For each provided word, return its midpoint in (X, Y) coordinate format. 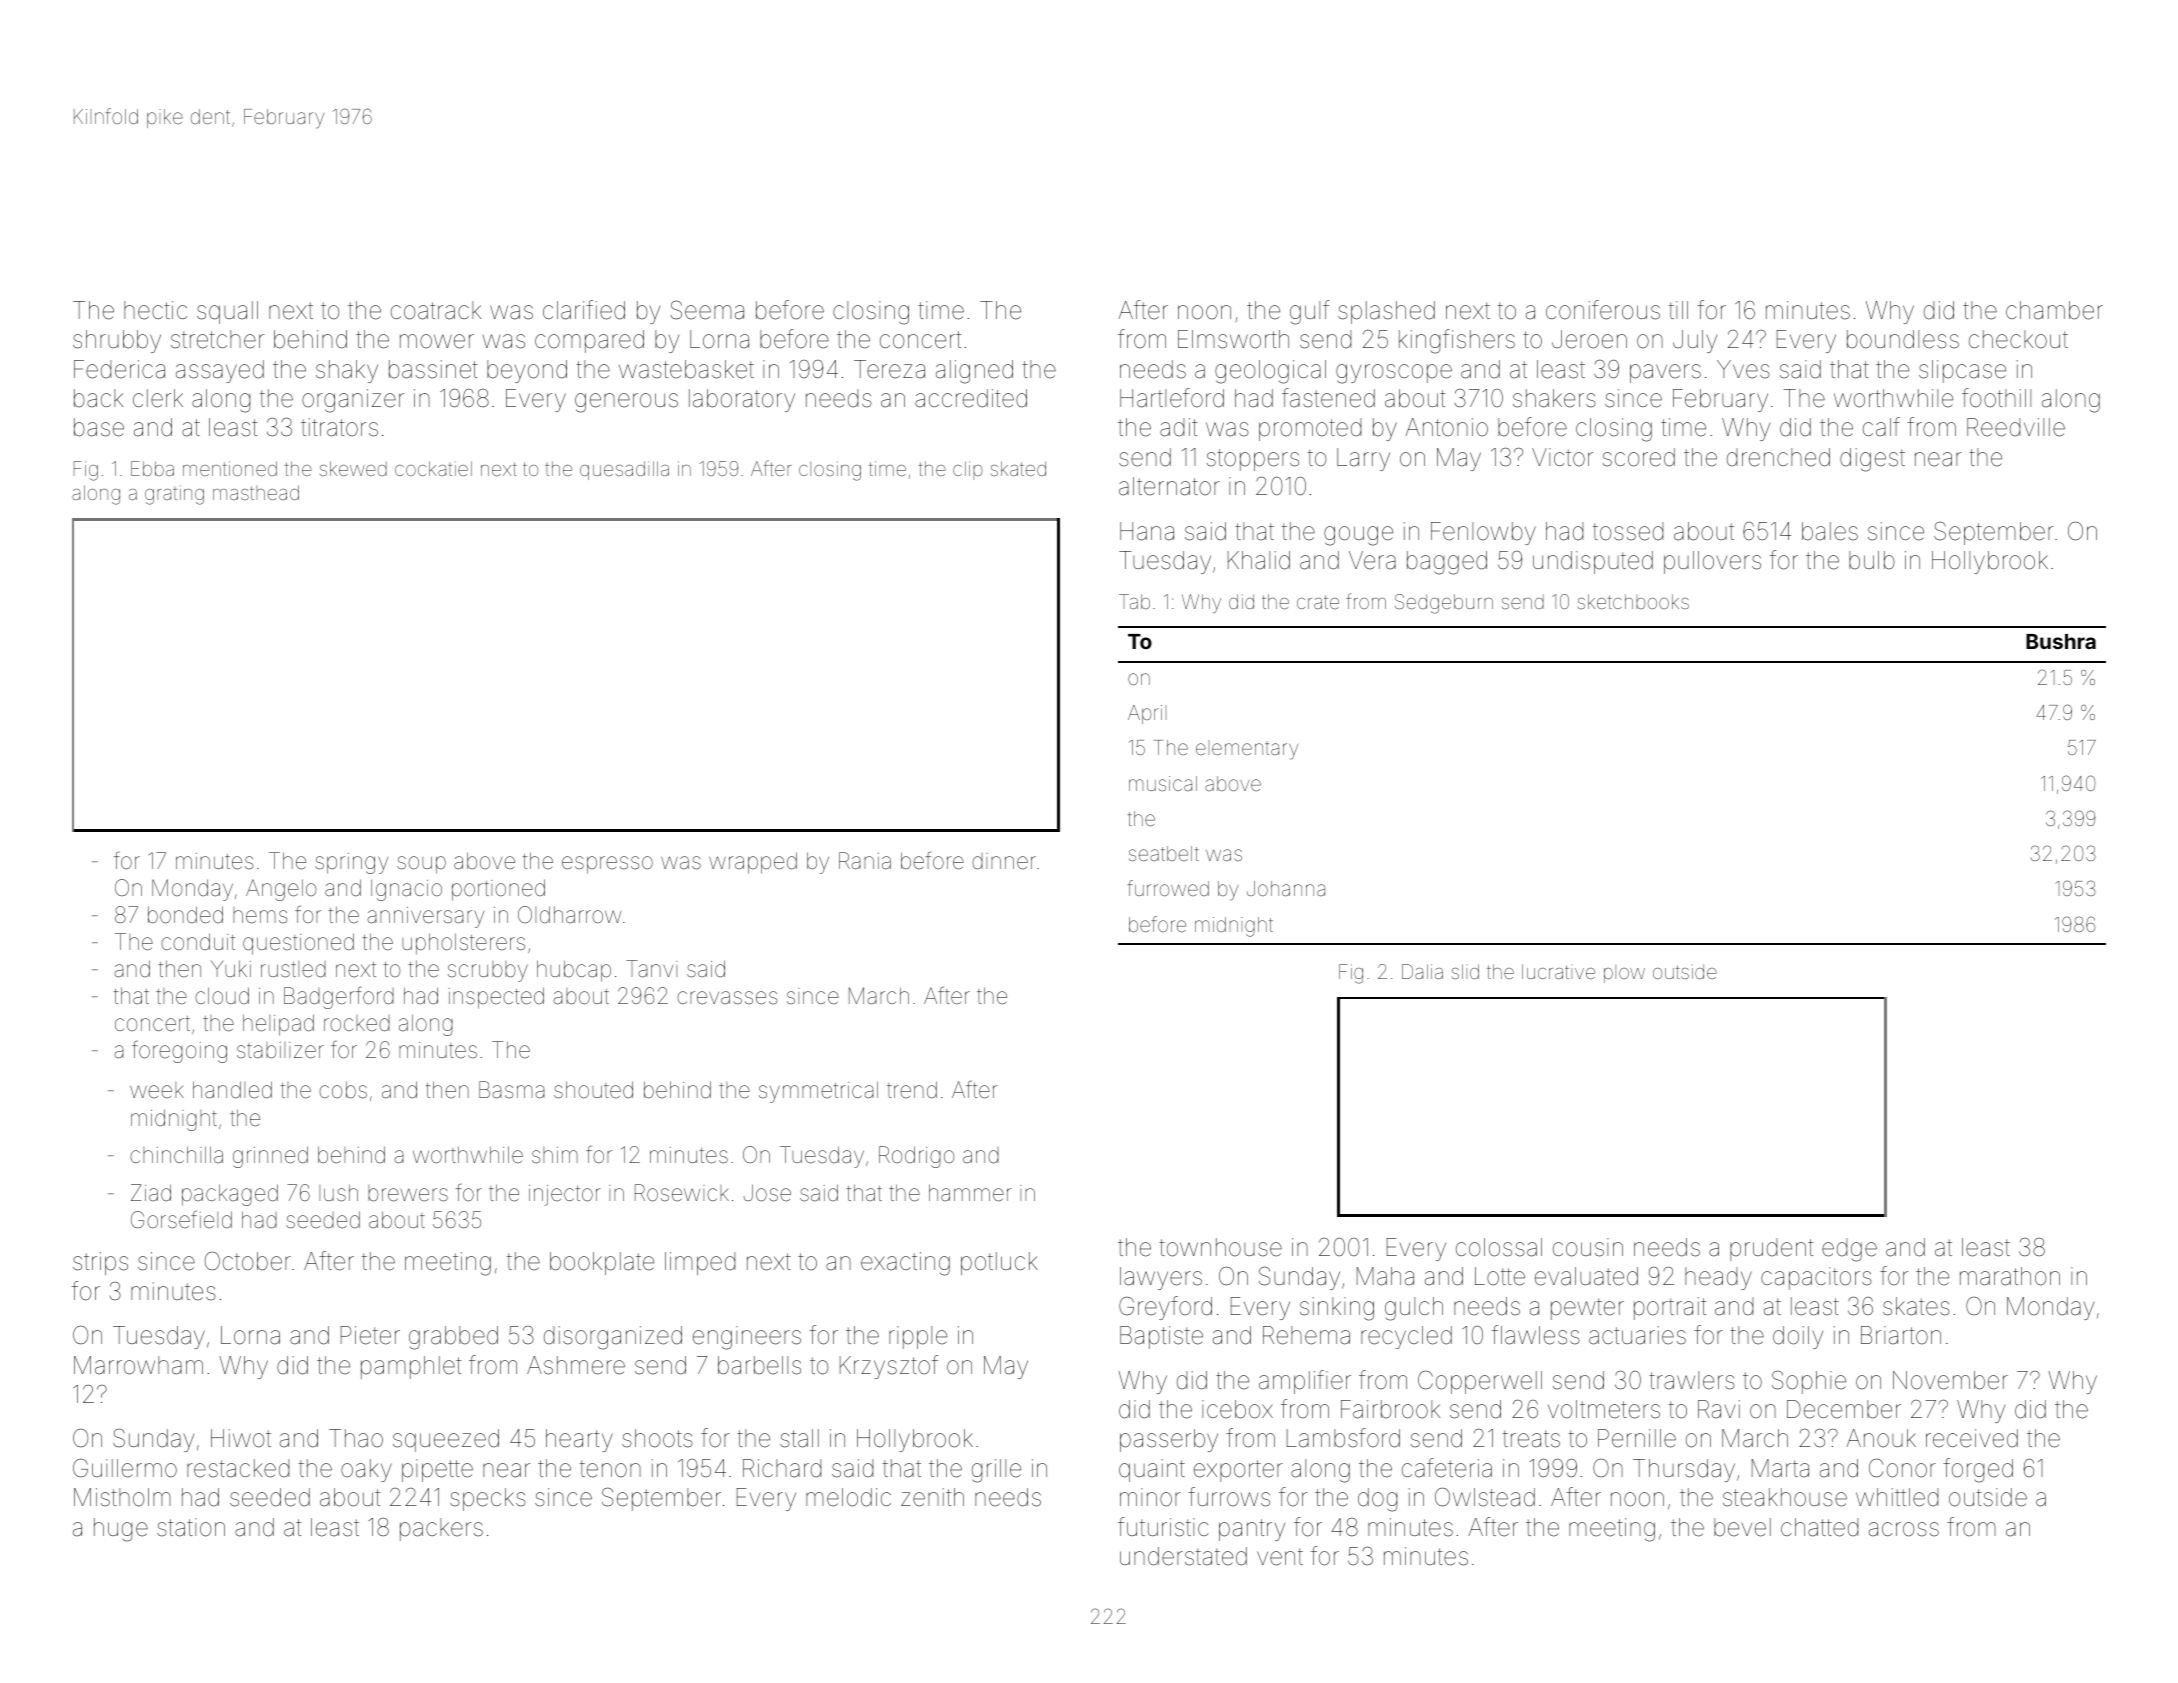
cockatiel (433, 468)
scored (1639, 457)
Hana (1147, 531)
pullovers (1712, 562)
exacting (905, 1264)
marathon (2010, 1276)
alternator (1169, 486)
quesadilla (624, 470)
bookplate (602, 1263)
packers (441, 1529)
